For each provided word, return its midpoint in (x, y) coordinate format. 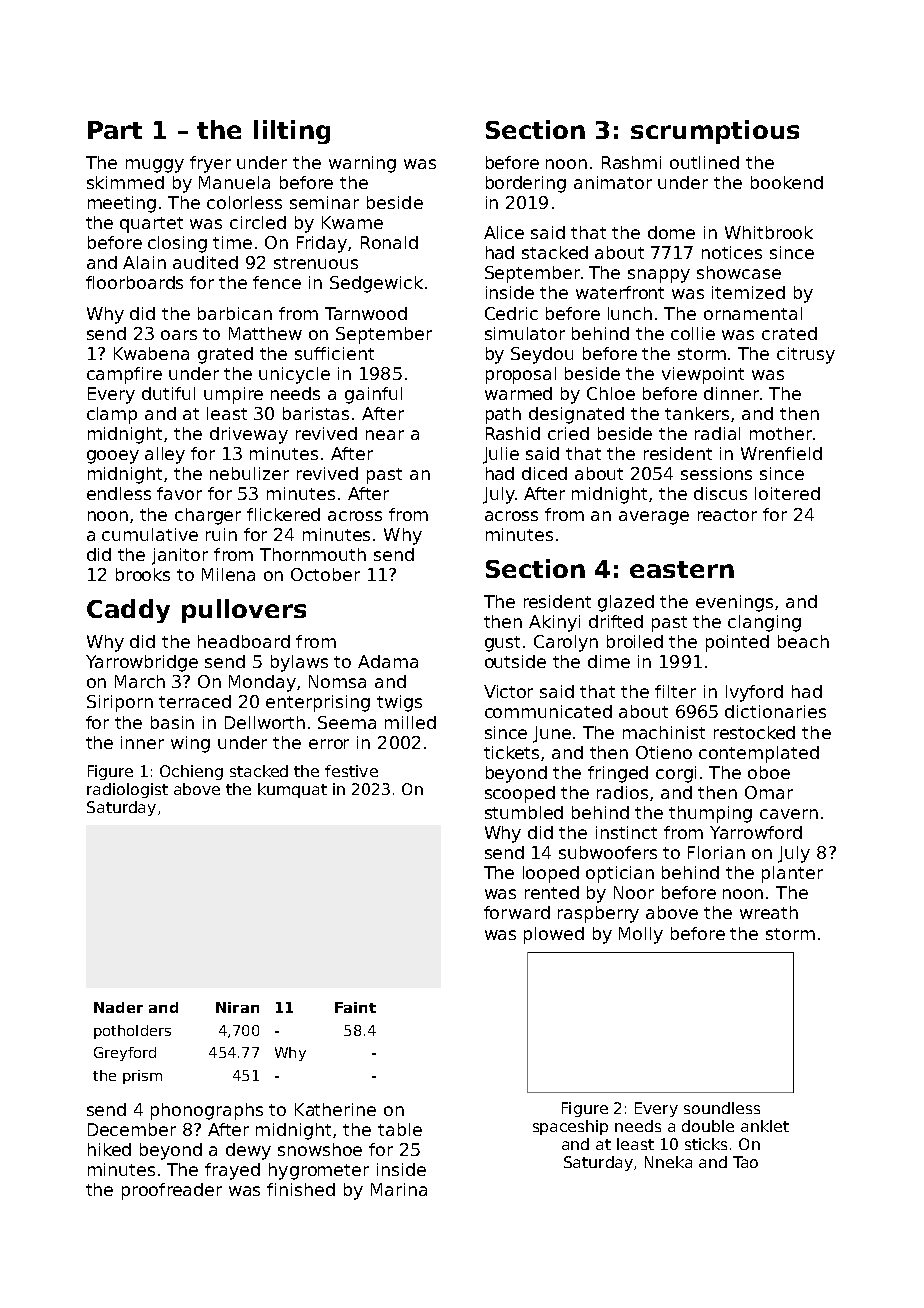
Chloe (611, 393)
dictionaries (775, 711)
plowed (554, 935)
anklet (765, 1126)
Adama (388, 661)
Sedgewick (376, 284)
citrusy (806, 355)
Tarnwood (366, 313)
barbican (235, 313)
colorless (244, 202)
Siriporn (120, 703)
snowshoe (320, 1149)
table (400, 1129)
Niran (237, 1007)
